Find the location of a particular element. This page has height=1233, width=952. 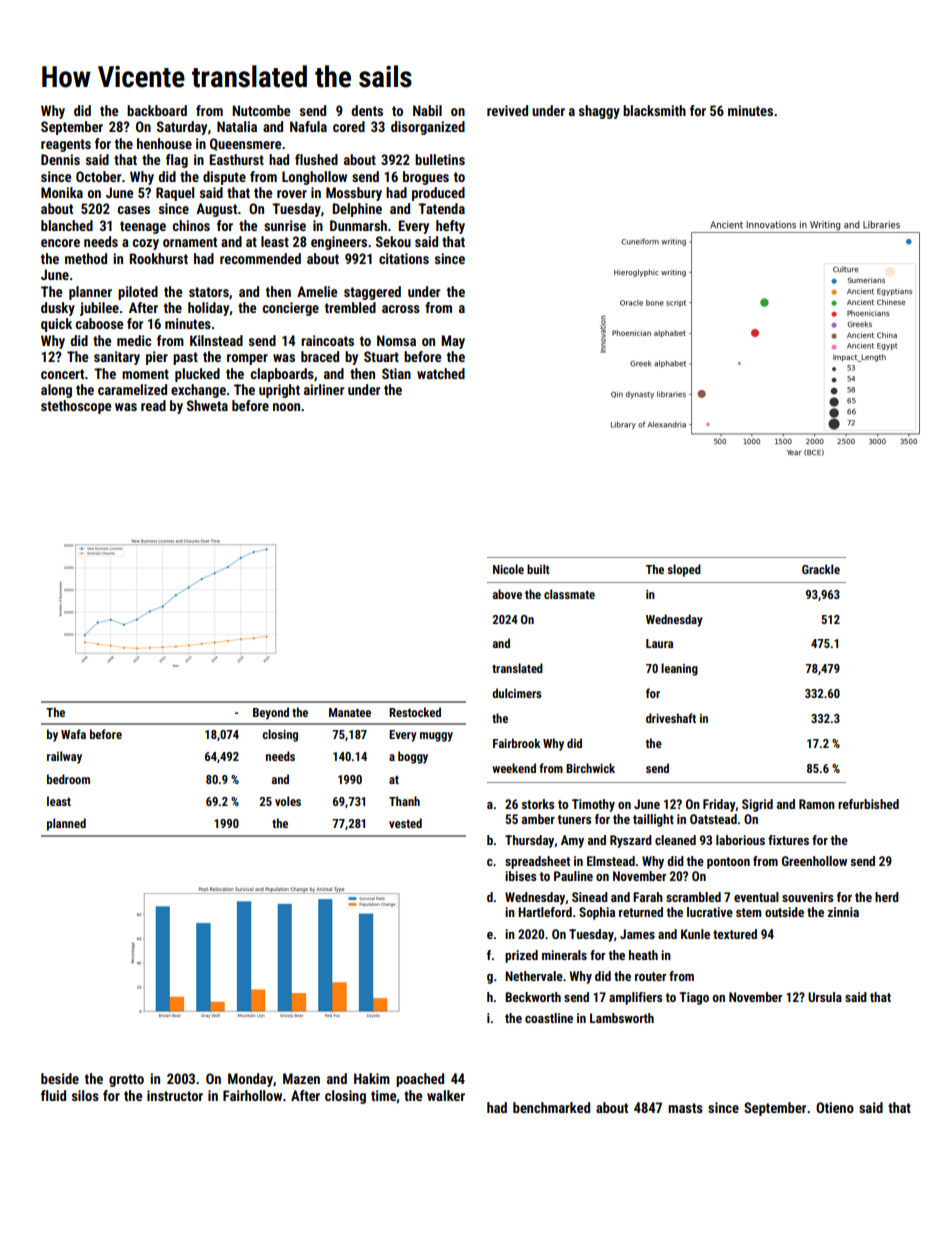

Monika is located at coordinates (62, 192).
